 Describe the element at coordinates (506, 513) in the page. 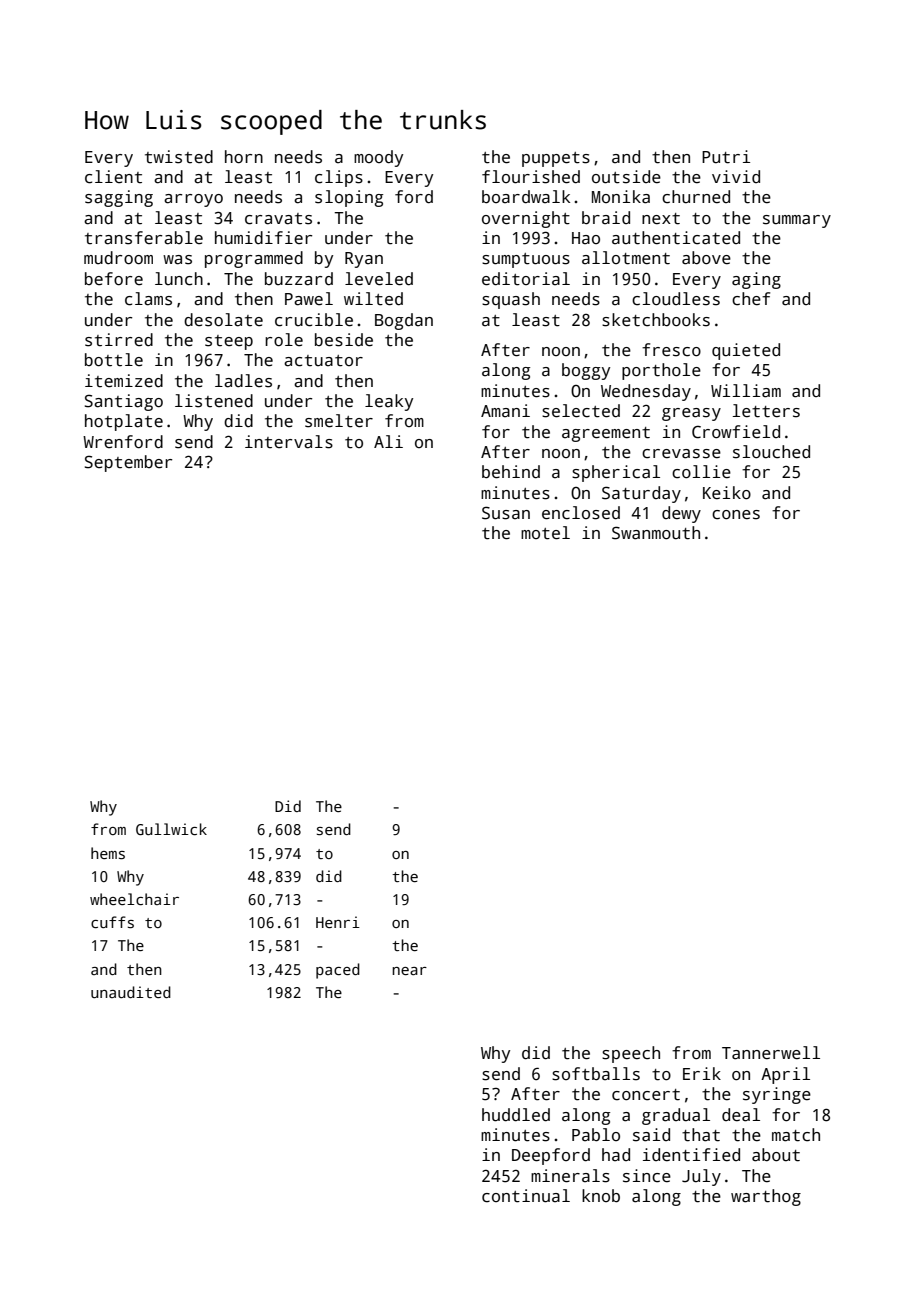

I see `Susan` at that location.
